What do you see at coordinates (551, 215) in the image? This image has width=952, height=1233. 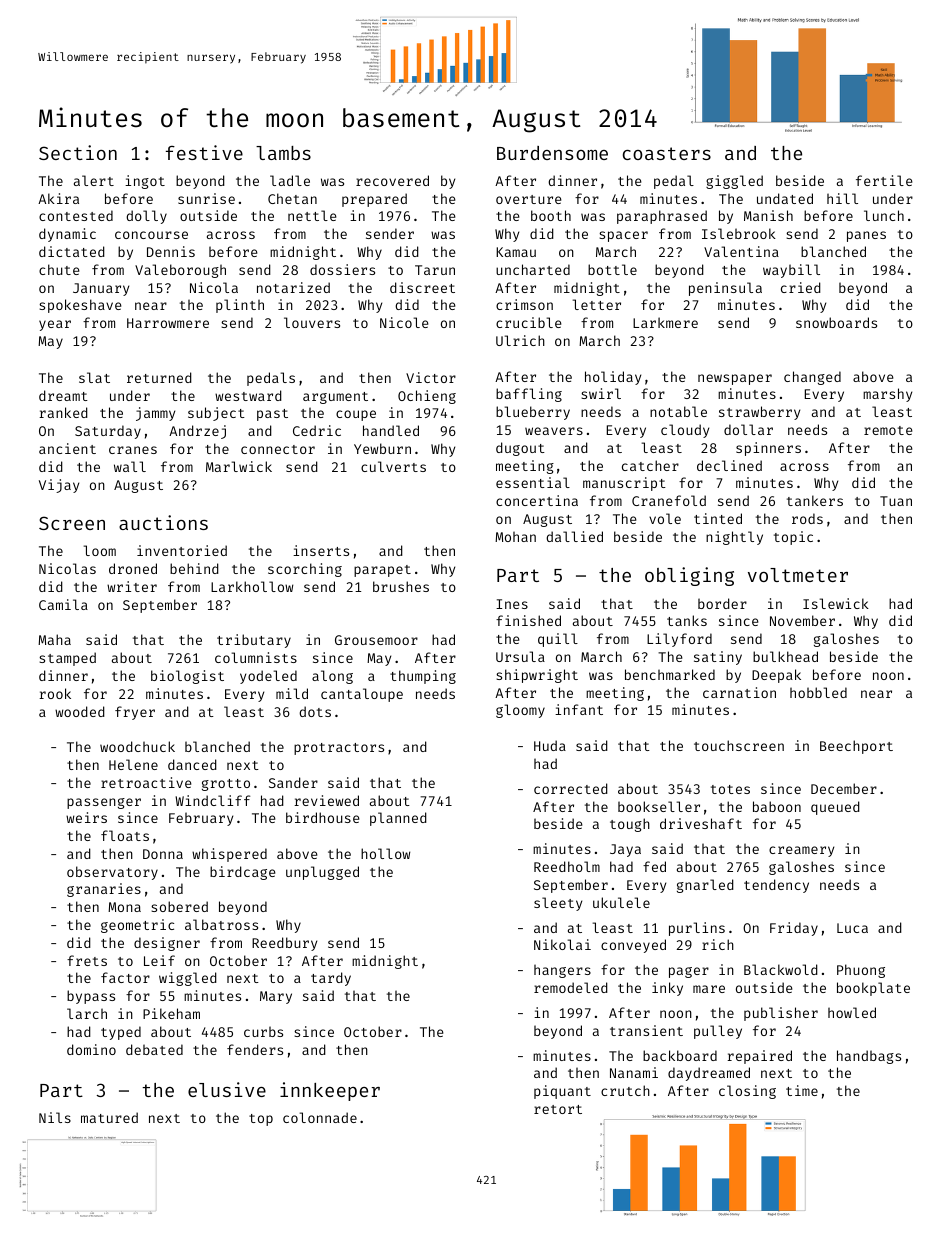 I see `booth` at bounding box center [551, 215].
